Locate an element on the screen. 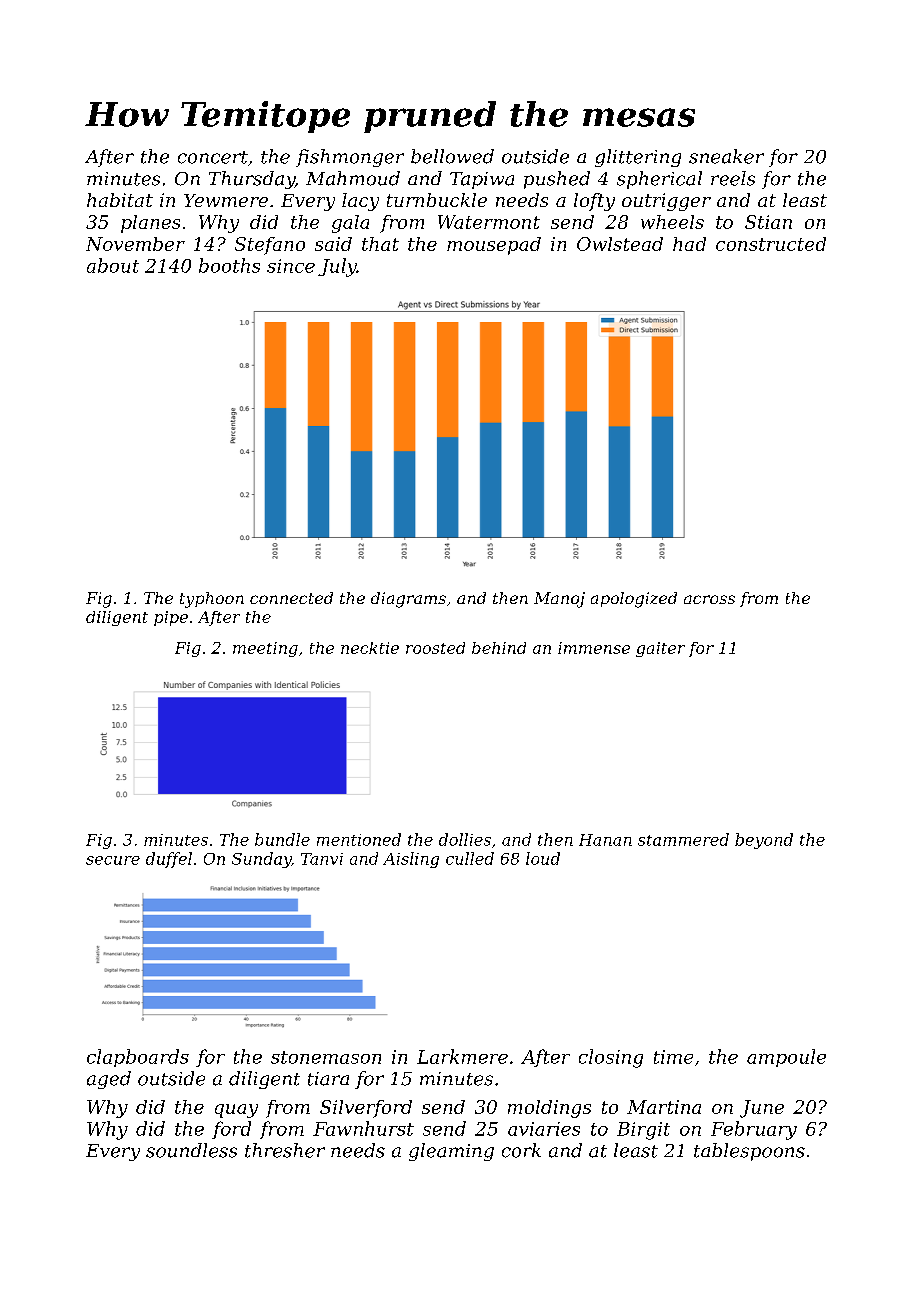  beyond is located at coordinates (764, 841).
